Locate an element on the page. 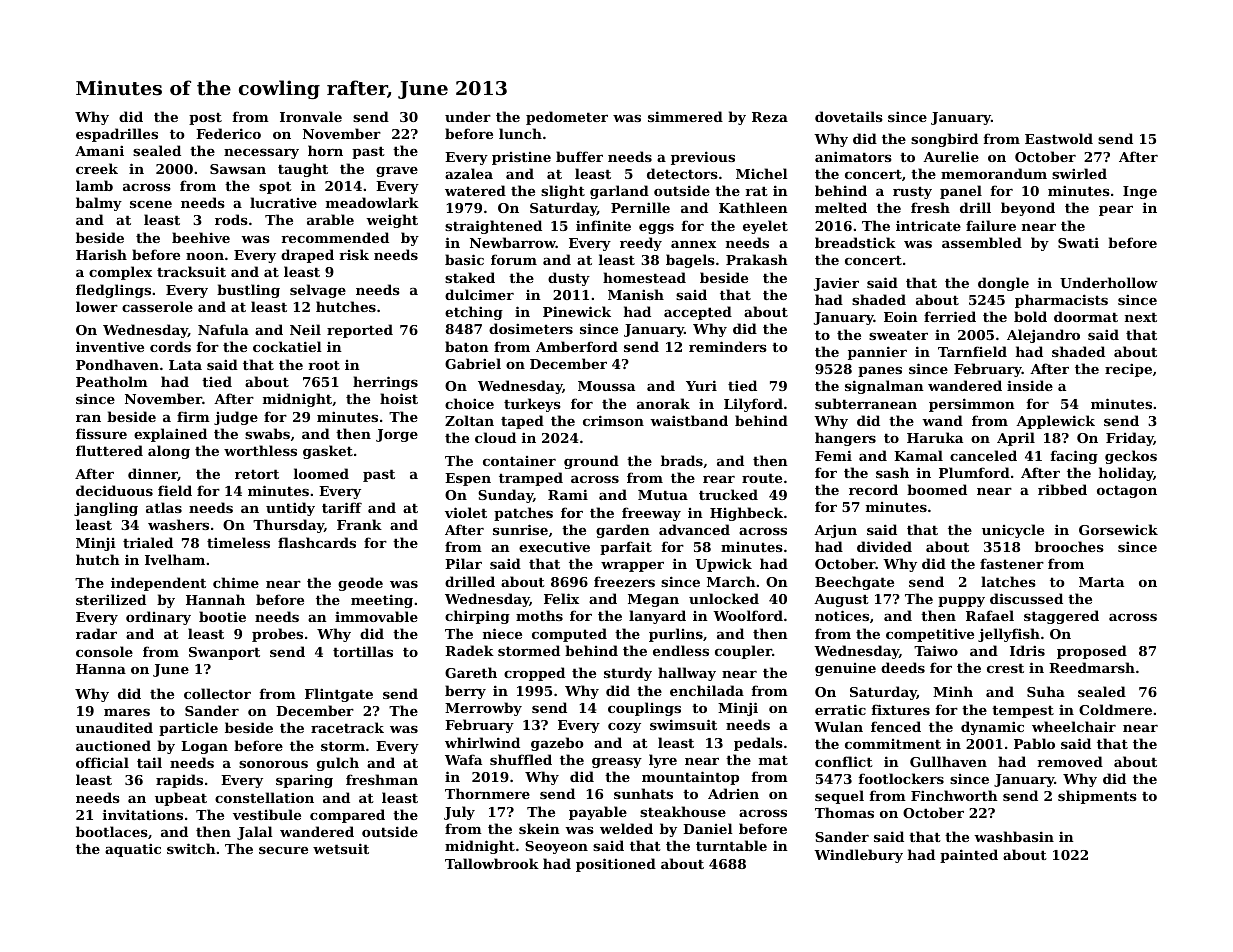 This page has width=1233, height=952. Haruka is located at coordinates (935, 437).
